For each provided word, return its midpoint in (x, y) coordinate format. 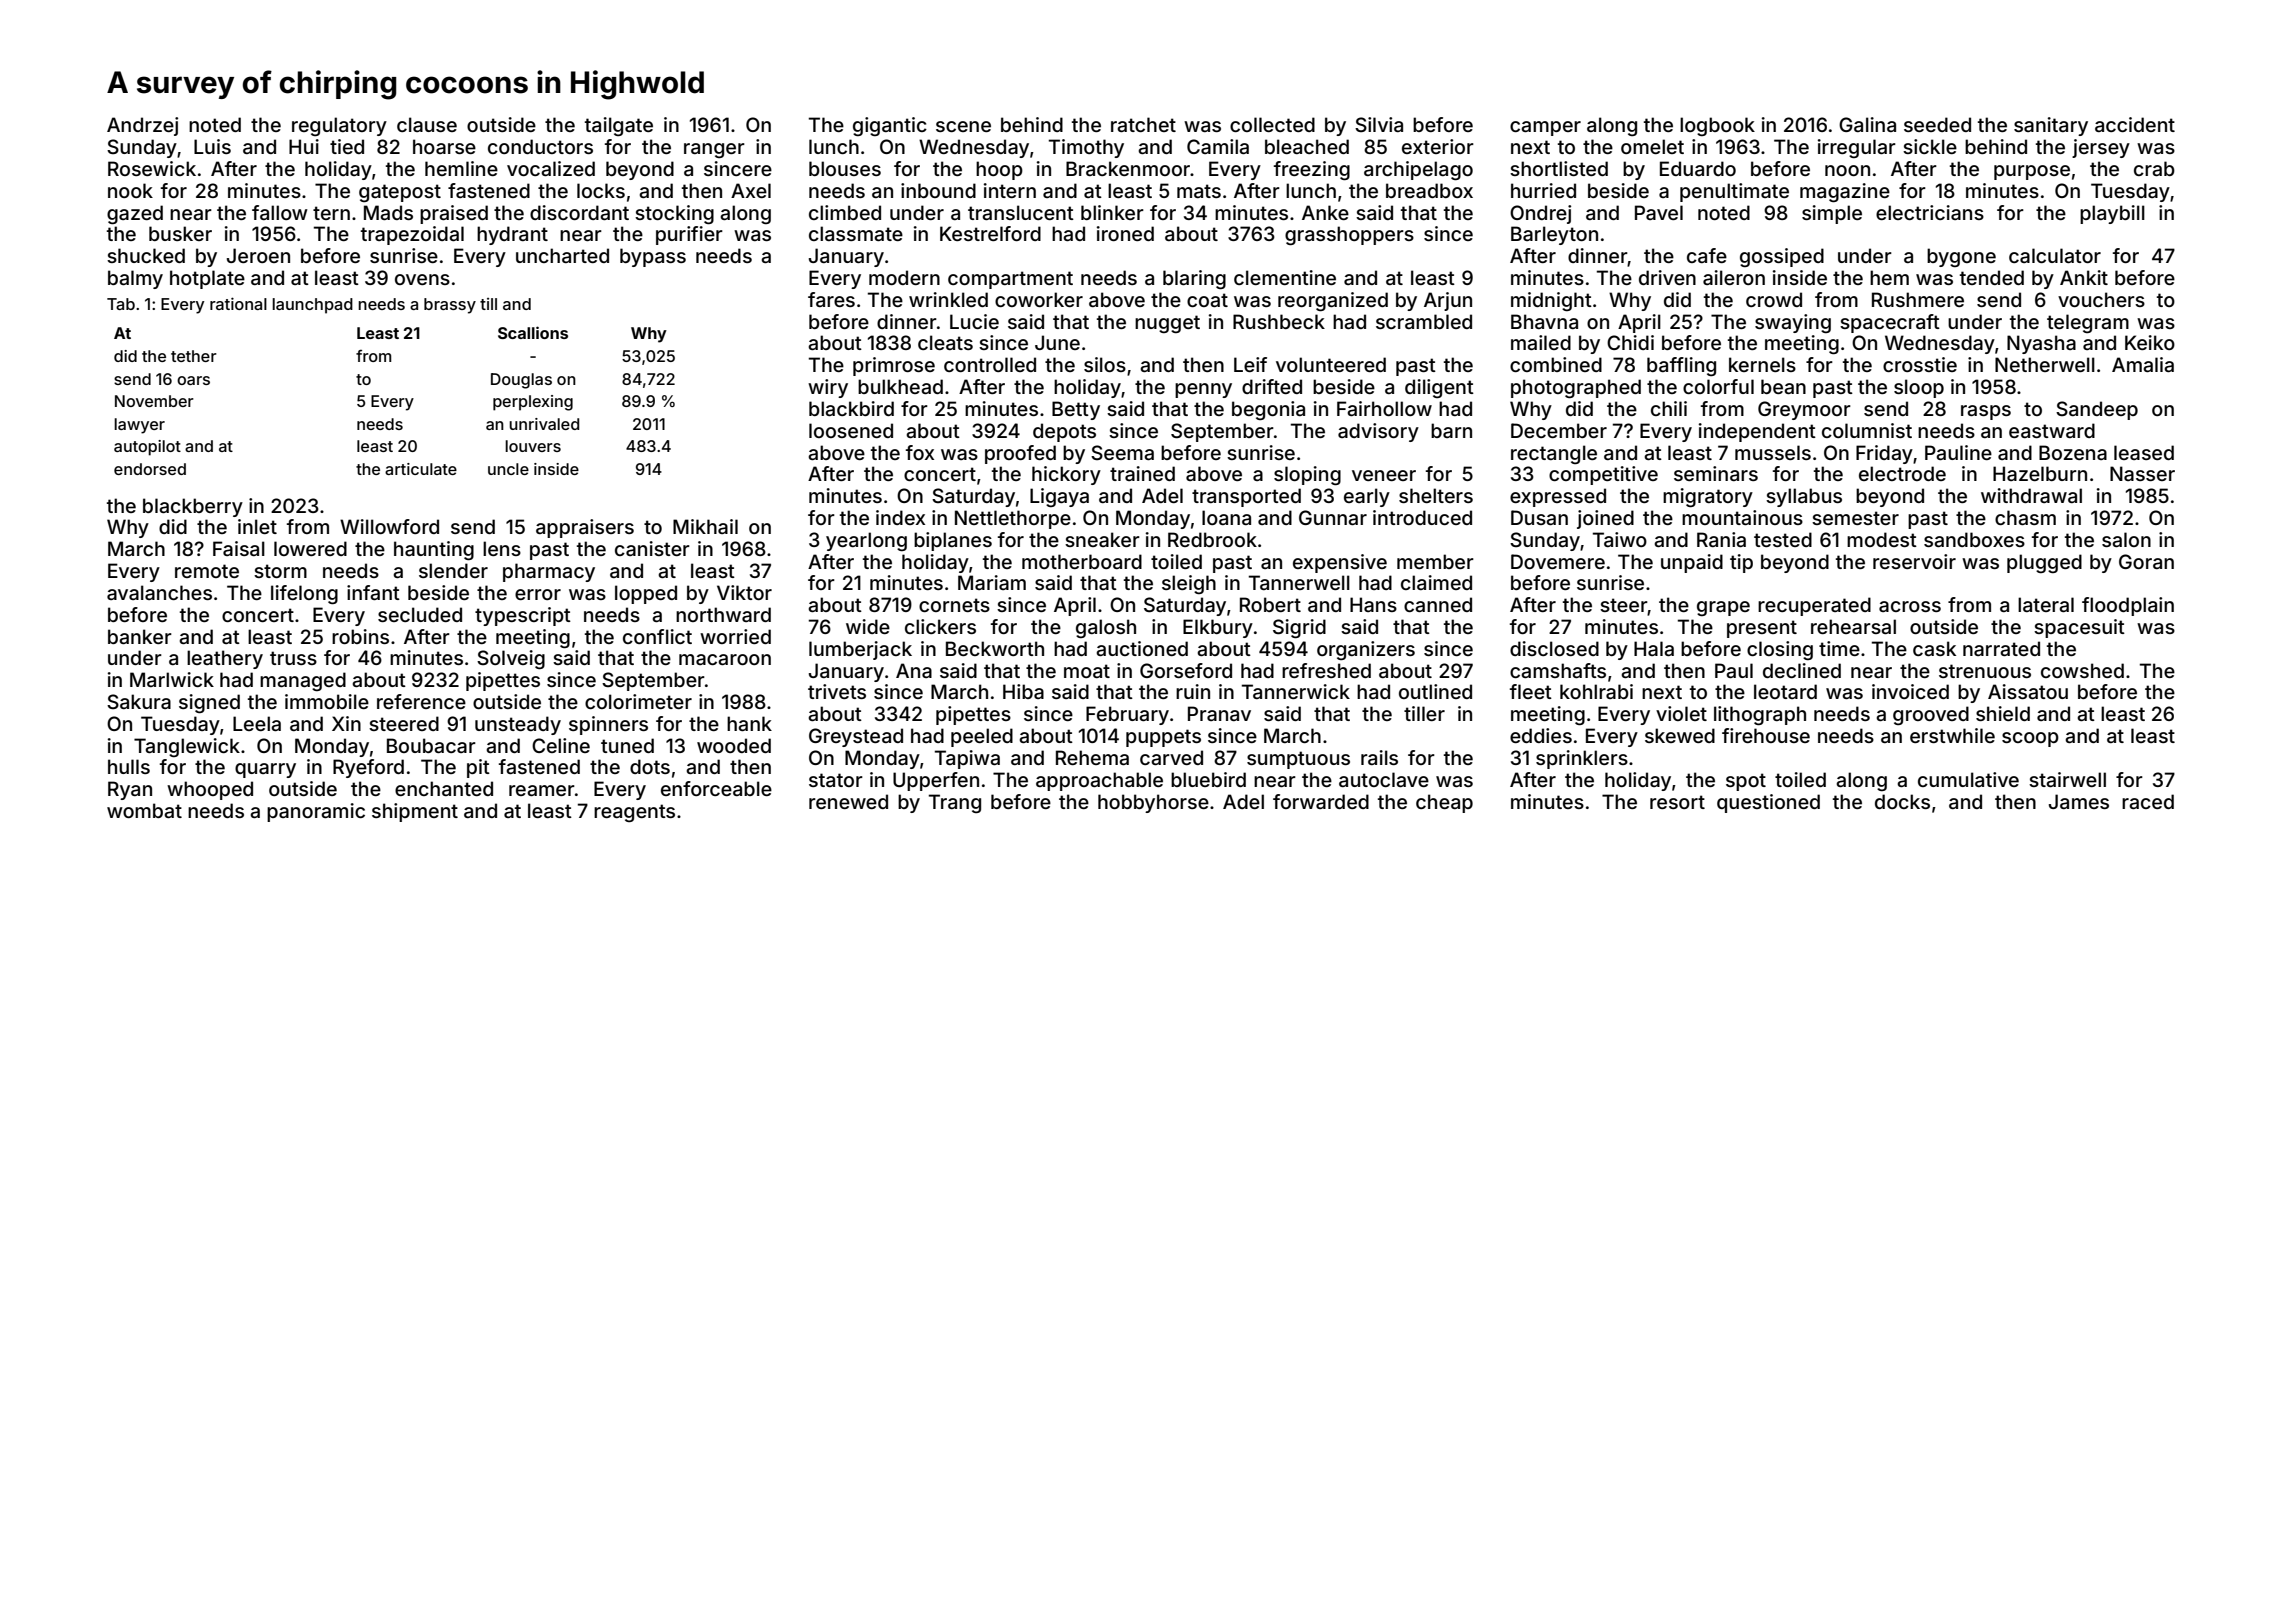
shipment (415, 812)
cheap (1444, 803)
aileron (1734, 277)
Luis (212, 146)
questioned (1768, 803)
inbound (938, 190)
